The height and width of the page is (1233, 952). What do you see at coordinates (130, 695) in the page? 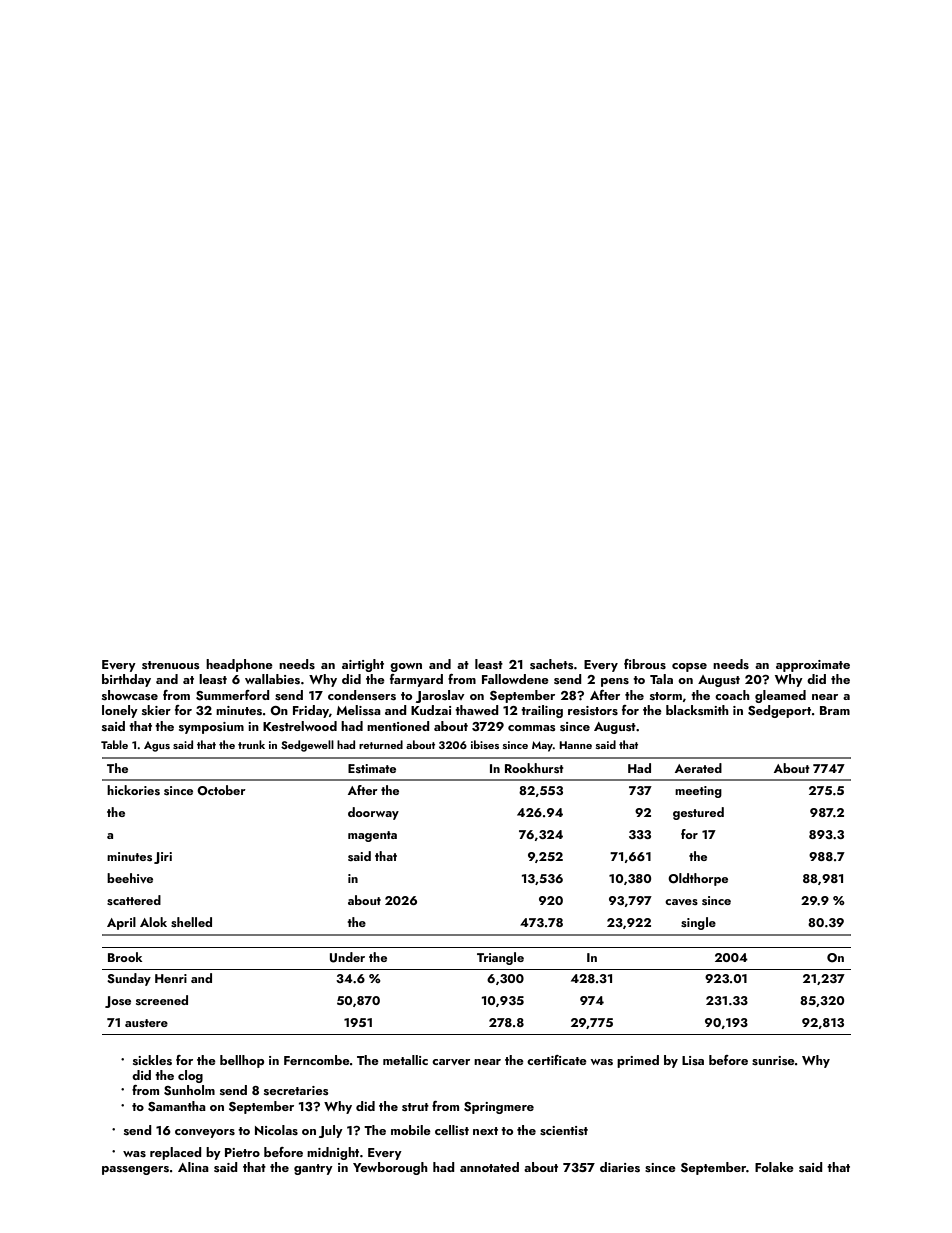
I see `showcase` at bounding box center [130, 695].
